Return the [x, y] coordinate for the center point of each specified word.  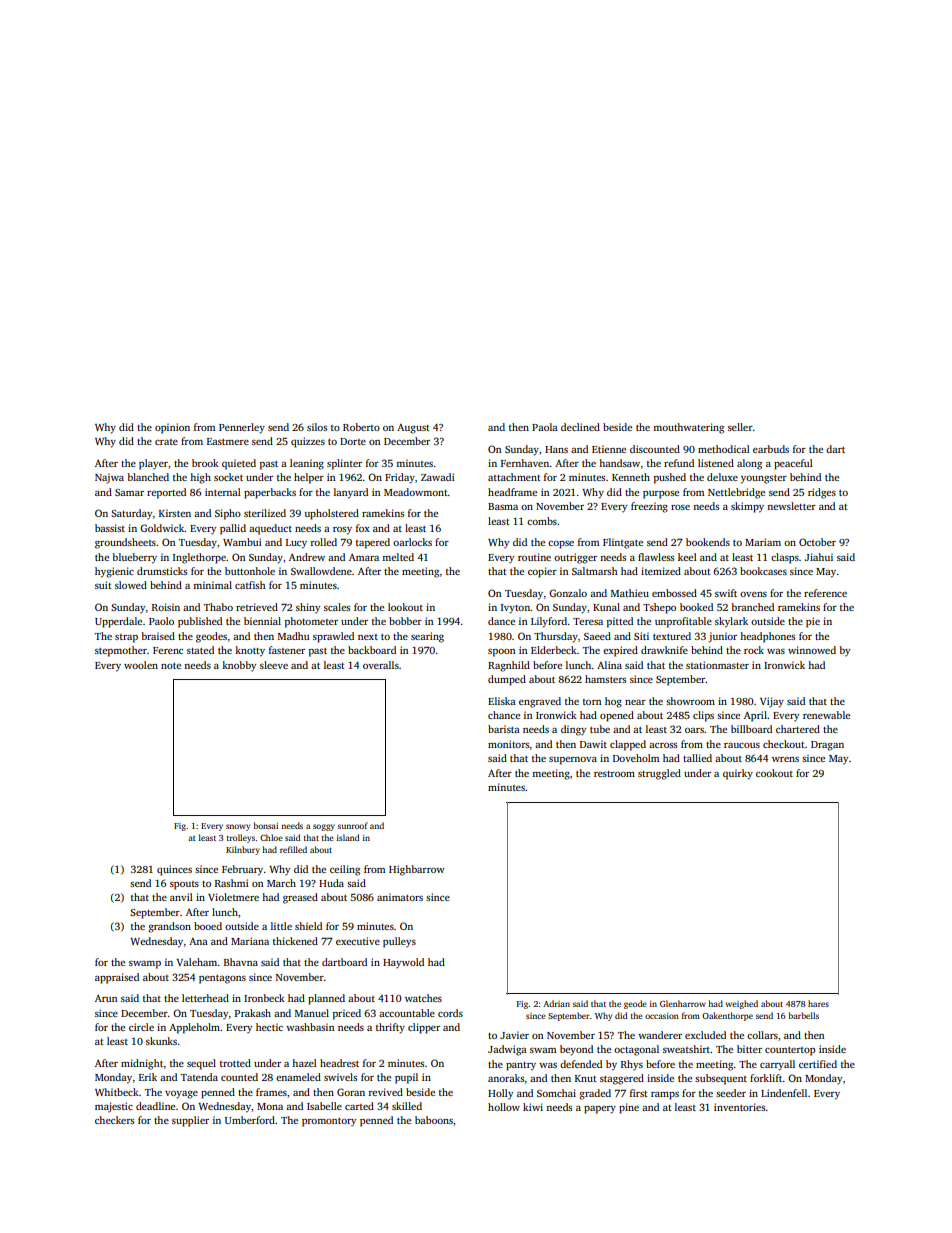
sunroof [353, 825]
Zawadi [438, 477]
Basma [503, 506]
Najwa [109, 478]
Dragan [827, 746]
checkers [114, 1120]
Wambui [242, 542]
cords [450, 1013]
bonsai [266, 825]
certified [818, 1064]
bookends [708, 542]
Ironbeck [264, 998]
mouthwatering [688, 428]
